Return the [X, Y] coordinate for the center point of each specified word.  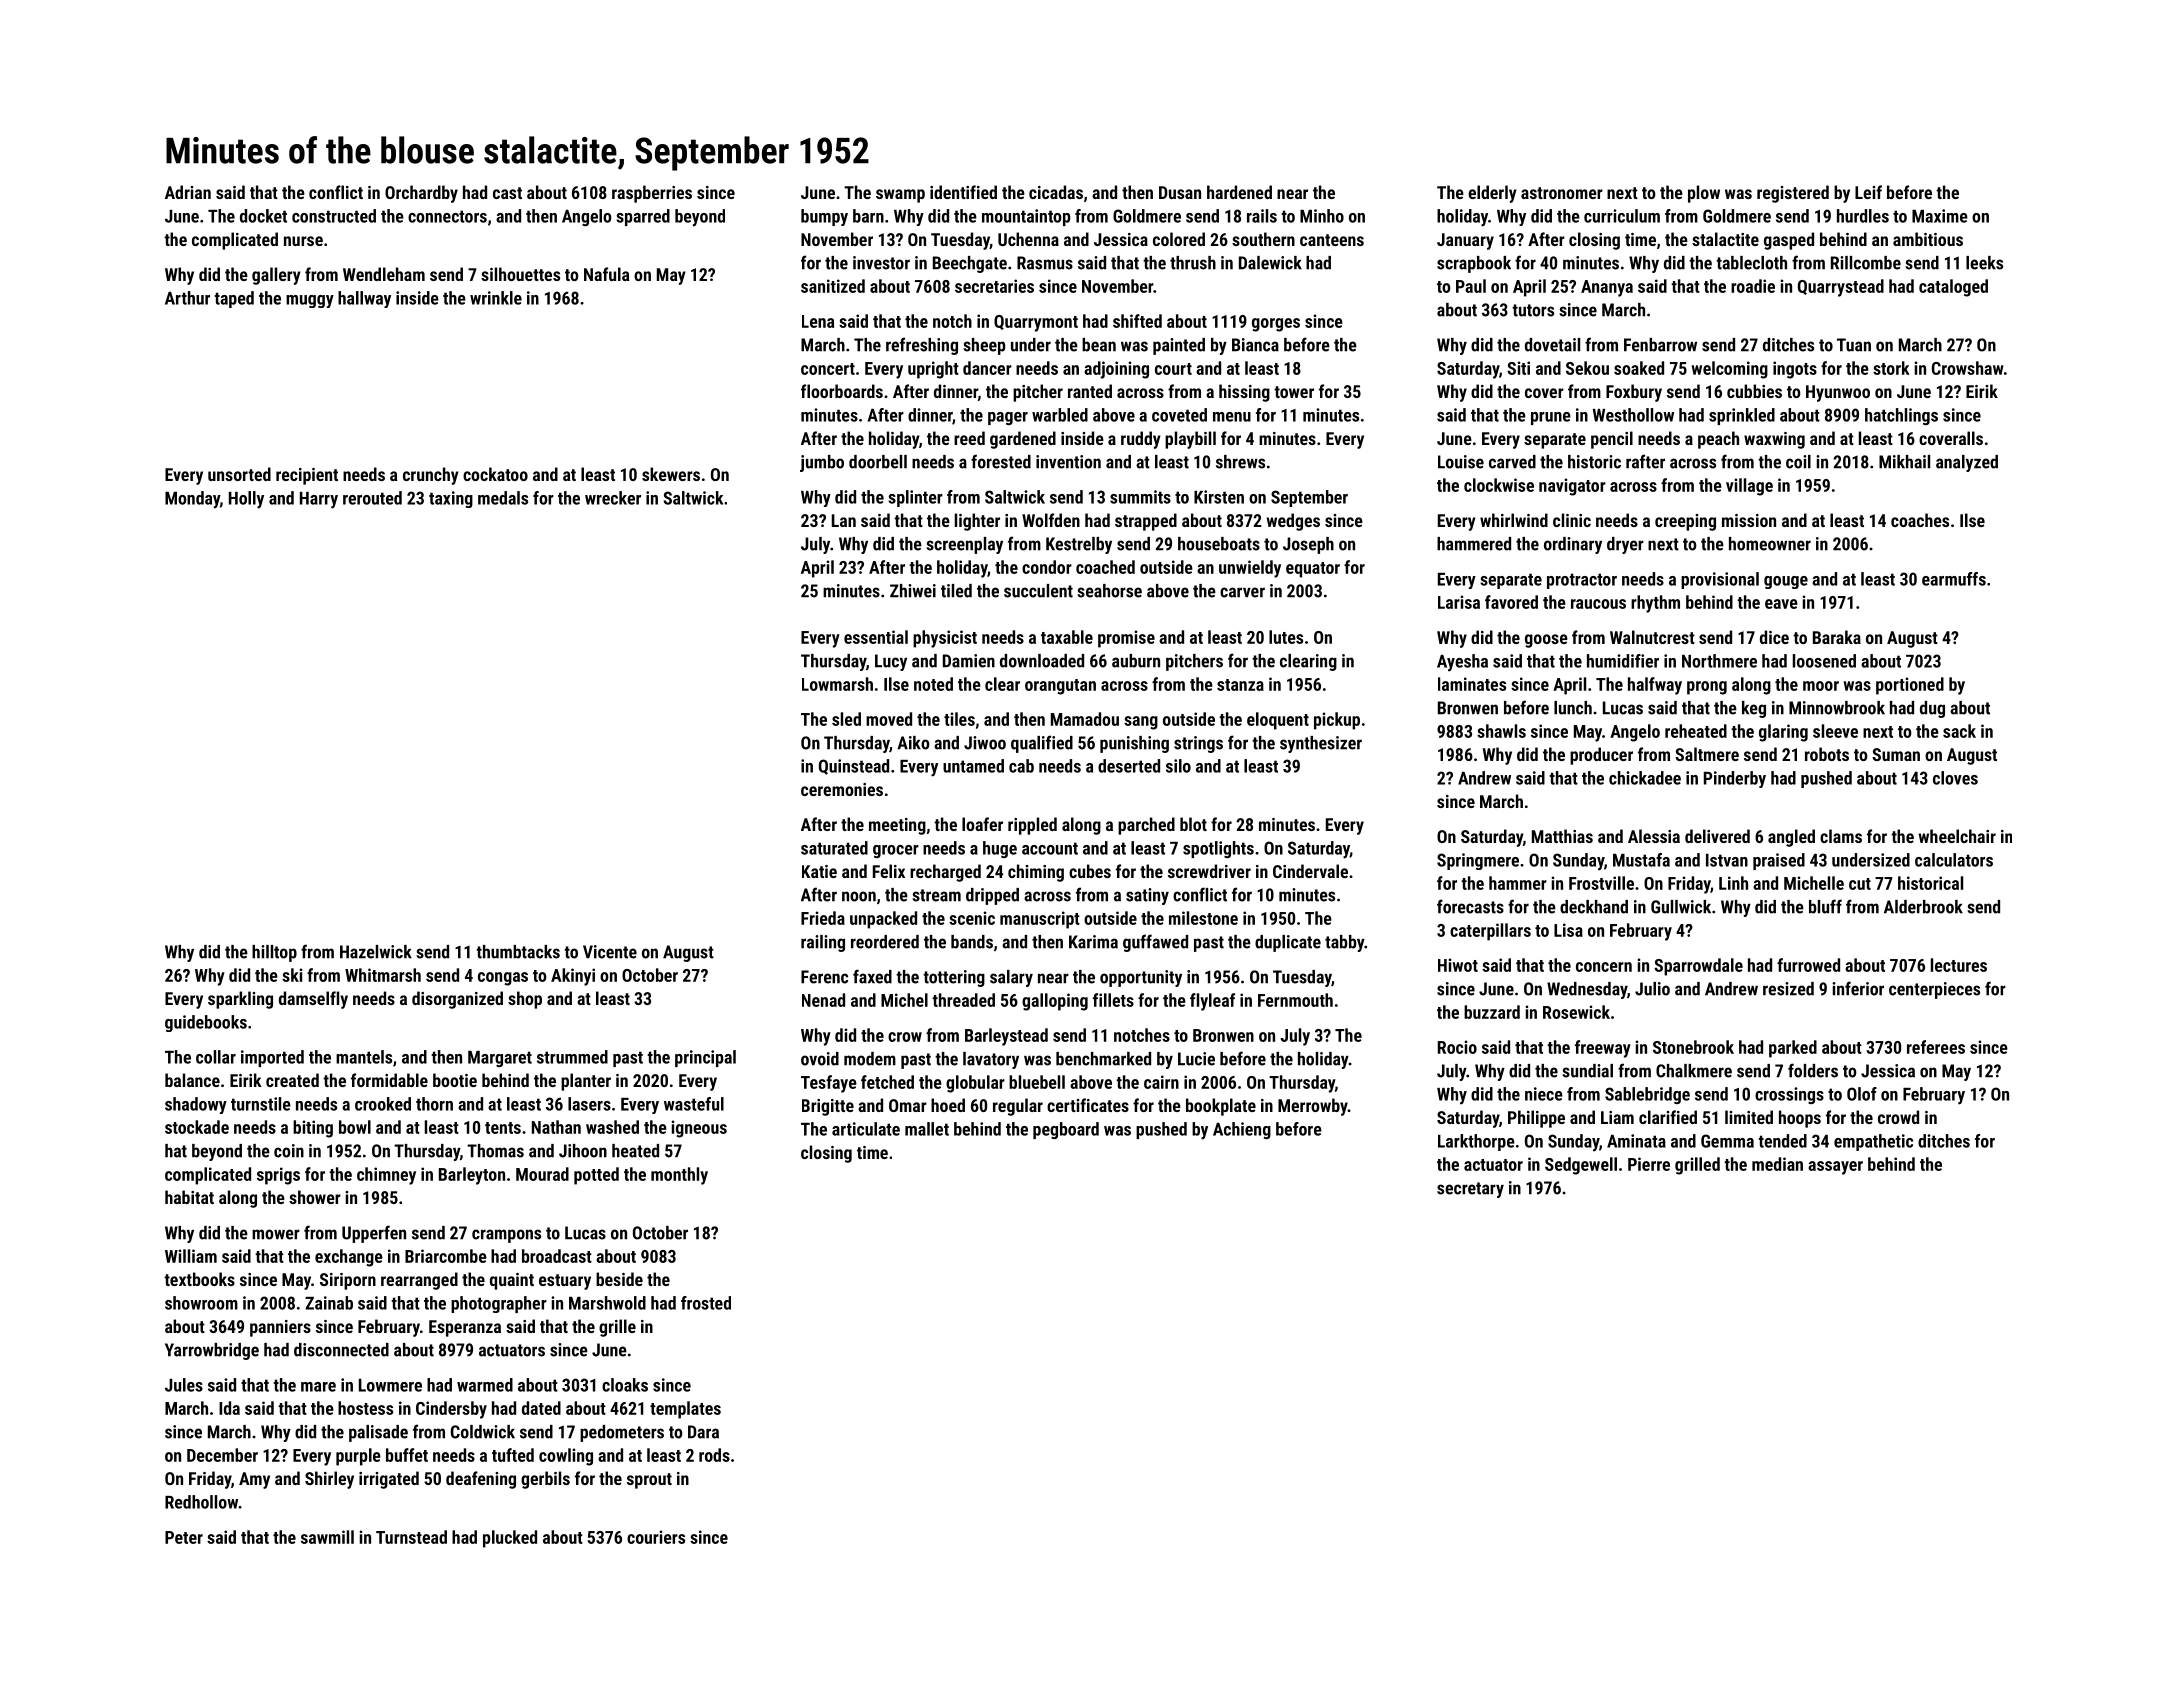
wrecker [613, 498]
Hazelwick [376, 952]
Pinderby [1735, 779]
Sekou [1587, 368]
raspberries [652, 194]
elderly [1492, 194]
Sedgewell [1581, 1166]
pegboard [1066, 1130]
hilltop [274, 953]
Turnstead [411, 1537]
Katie [819, 871]
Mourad [542, 1174]
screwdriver [1209, 871]
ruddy [1141, 440]
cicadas [1056, 192]
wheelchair [1957, 836]
